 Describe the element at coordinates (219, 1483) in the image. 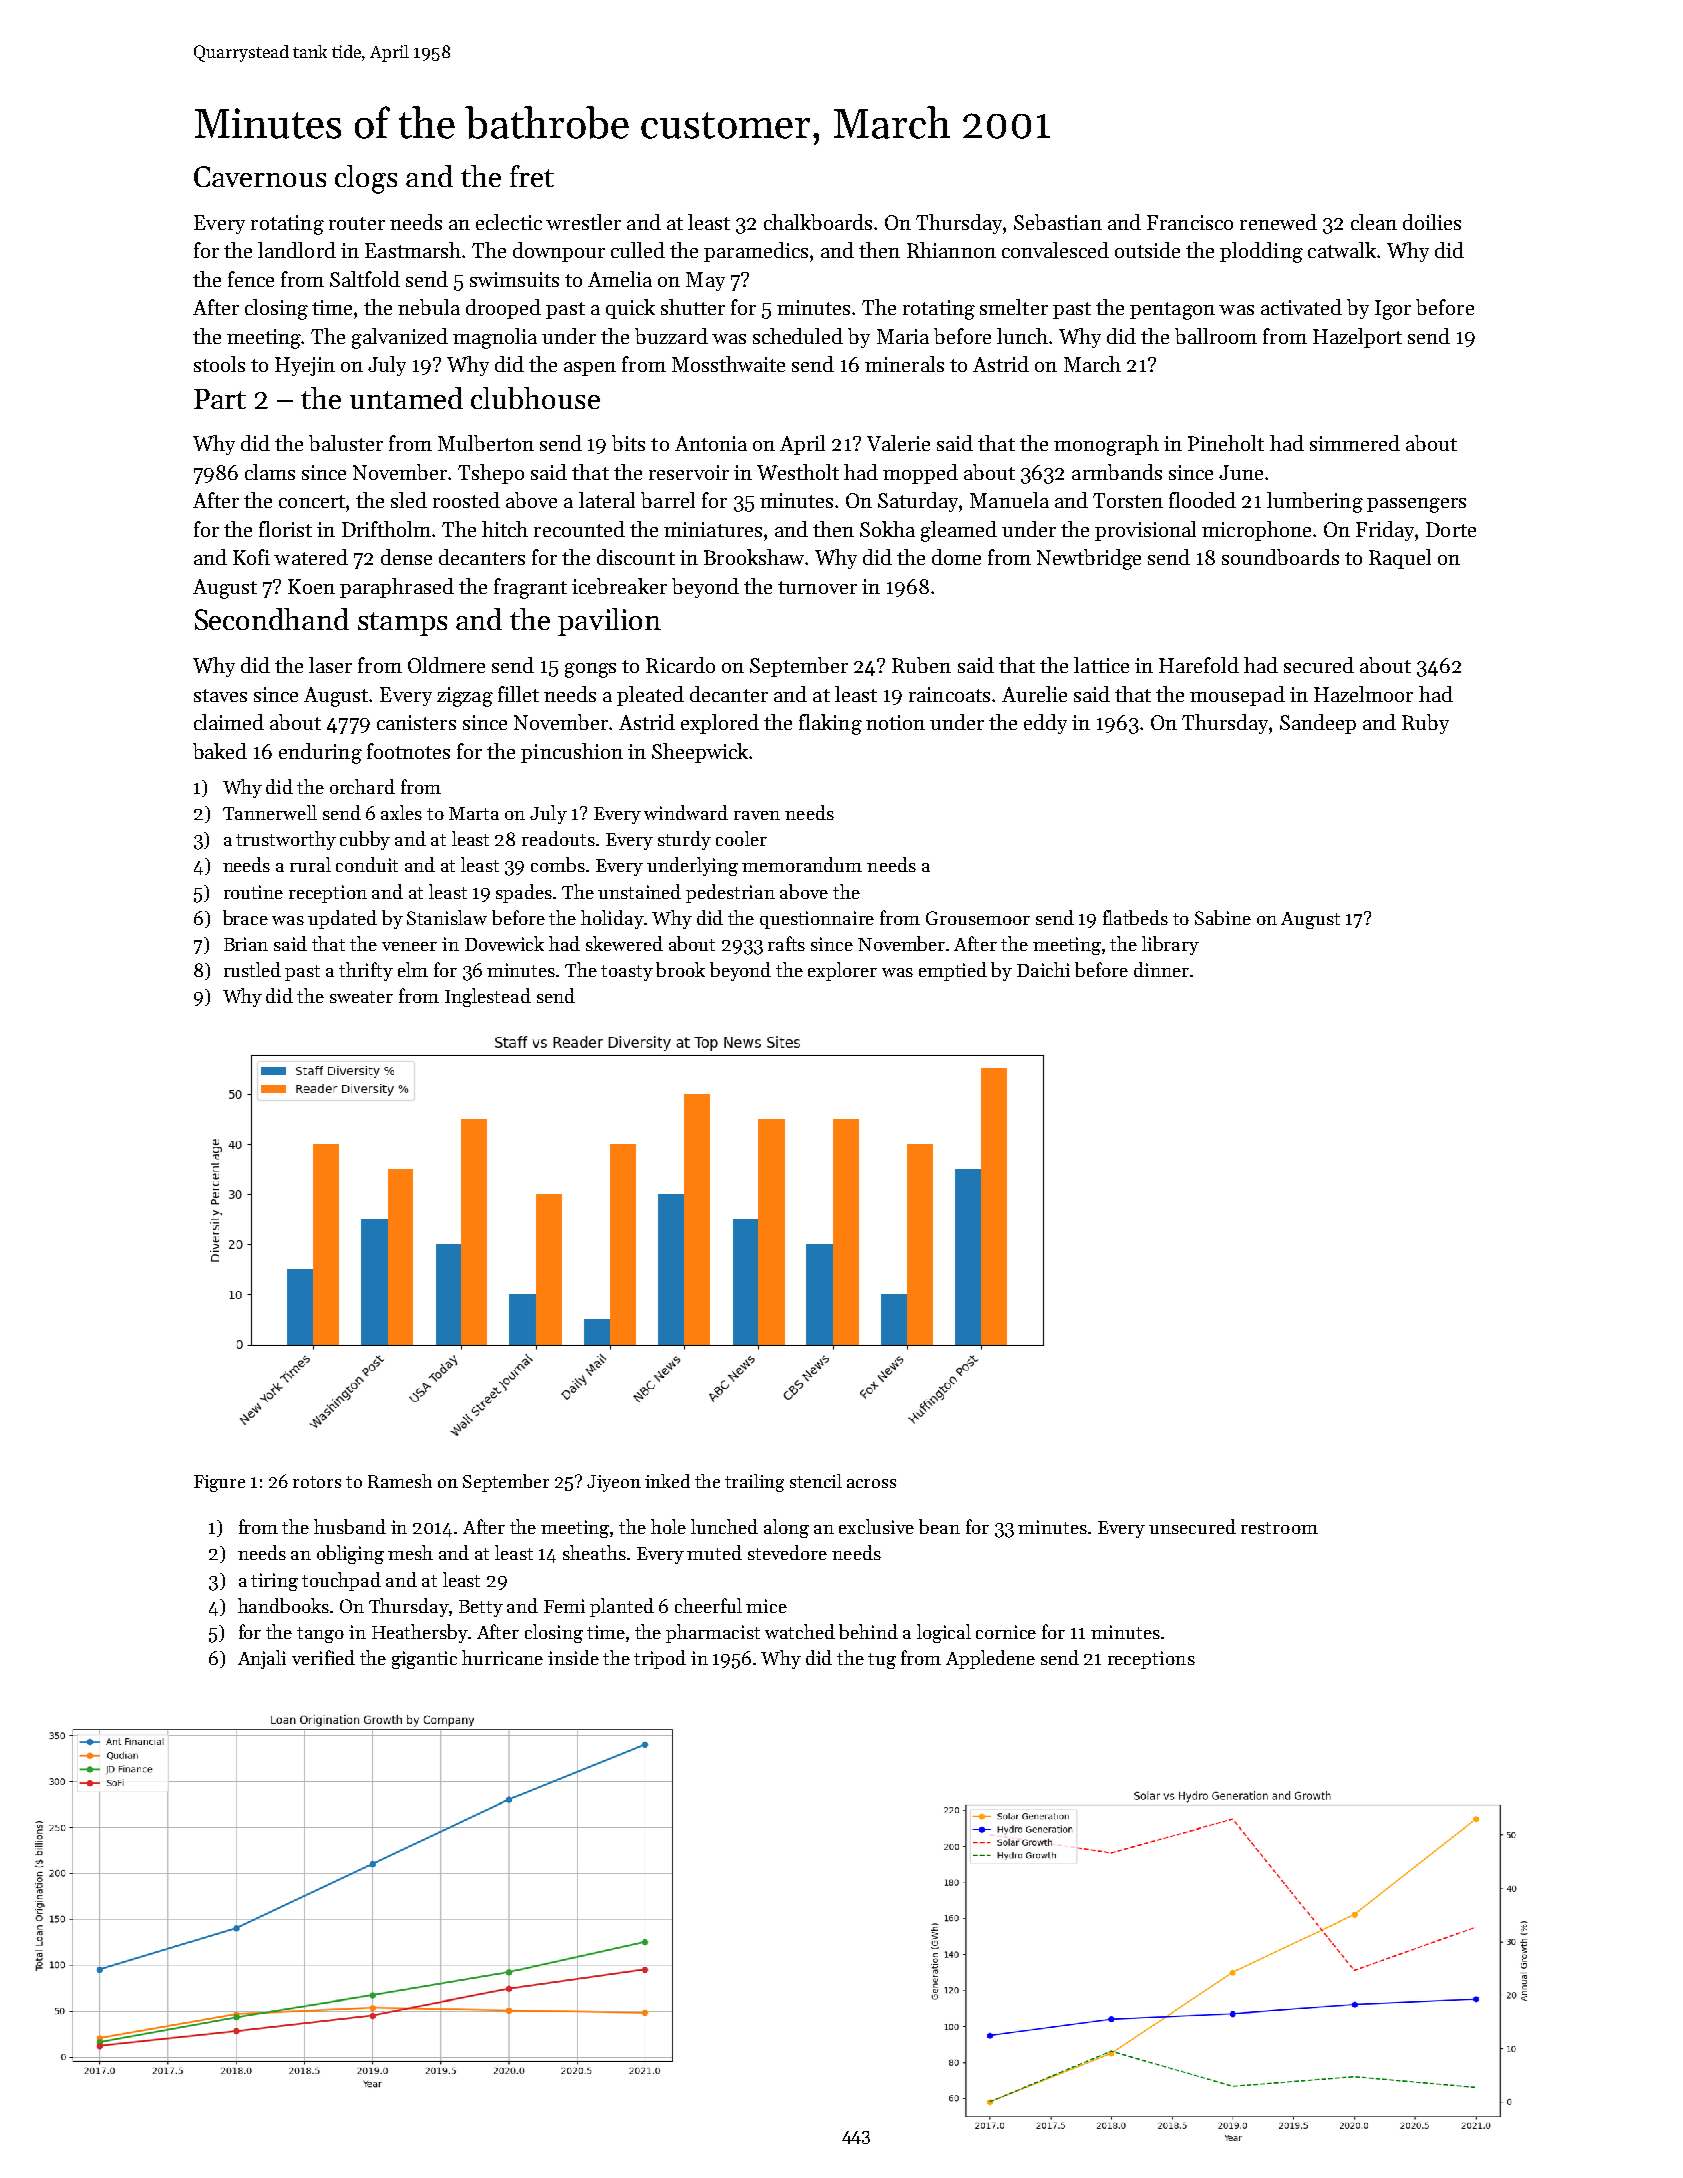

I see `Figure` at that location.
